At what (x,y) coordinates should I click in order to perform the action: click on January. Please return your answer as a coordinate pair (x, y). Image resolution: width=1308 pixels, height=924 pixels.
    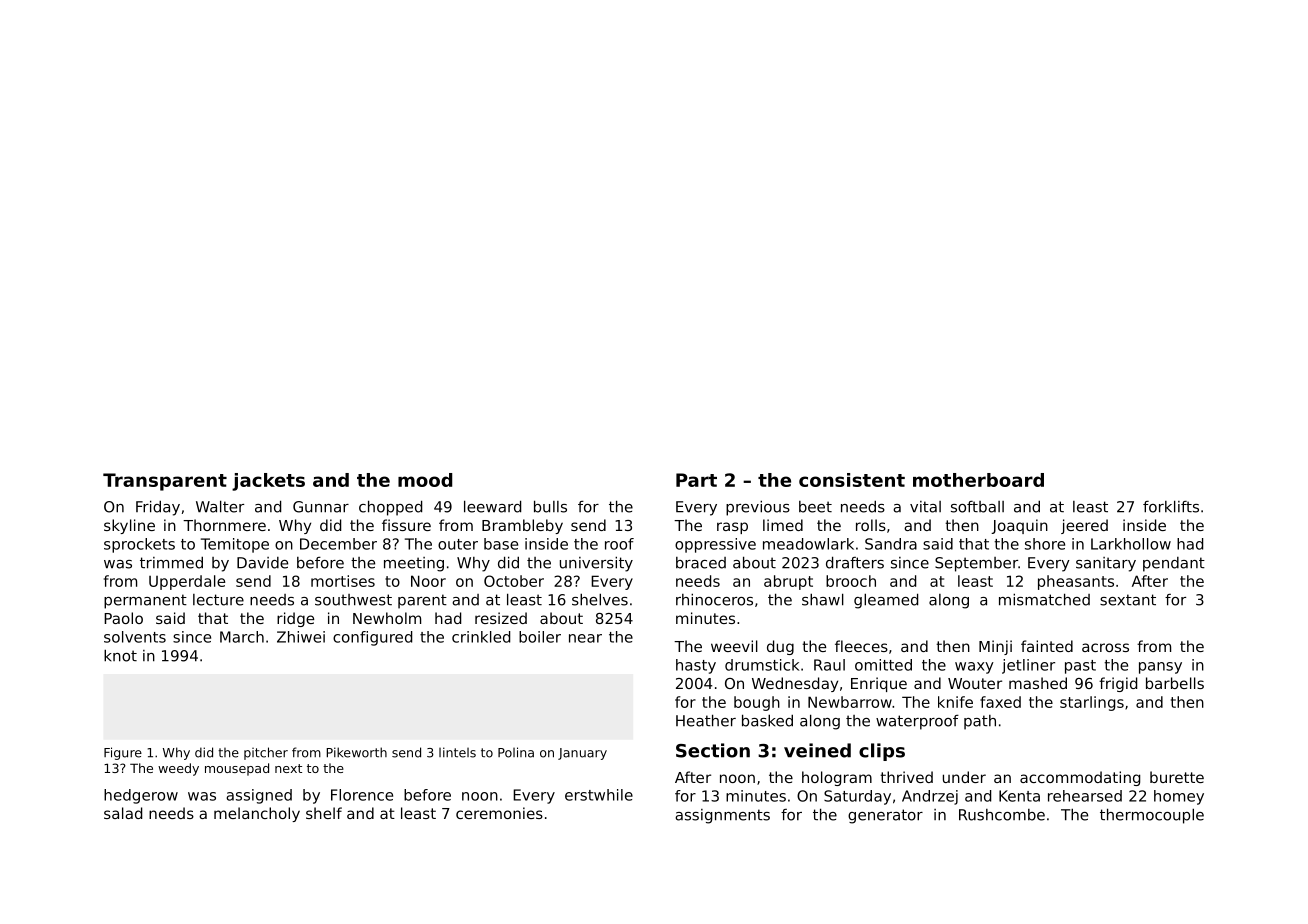
    Looking at the image, I should click on (582, 754).
